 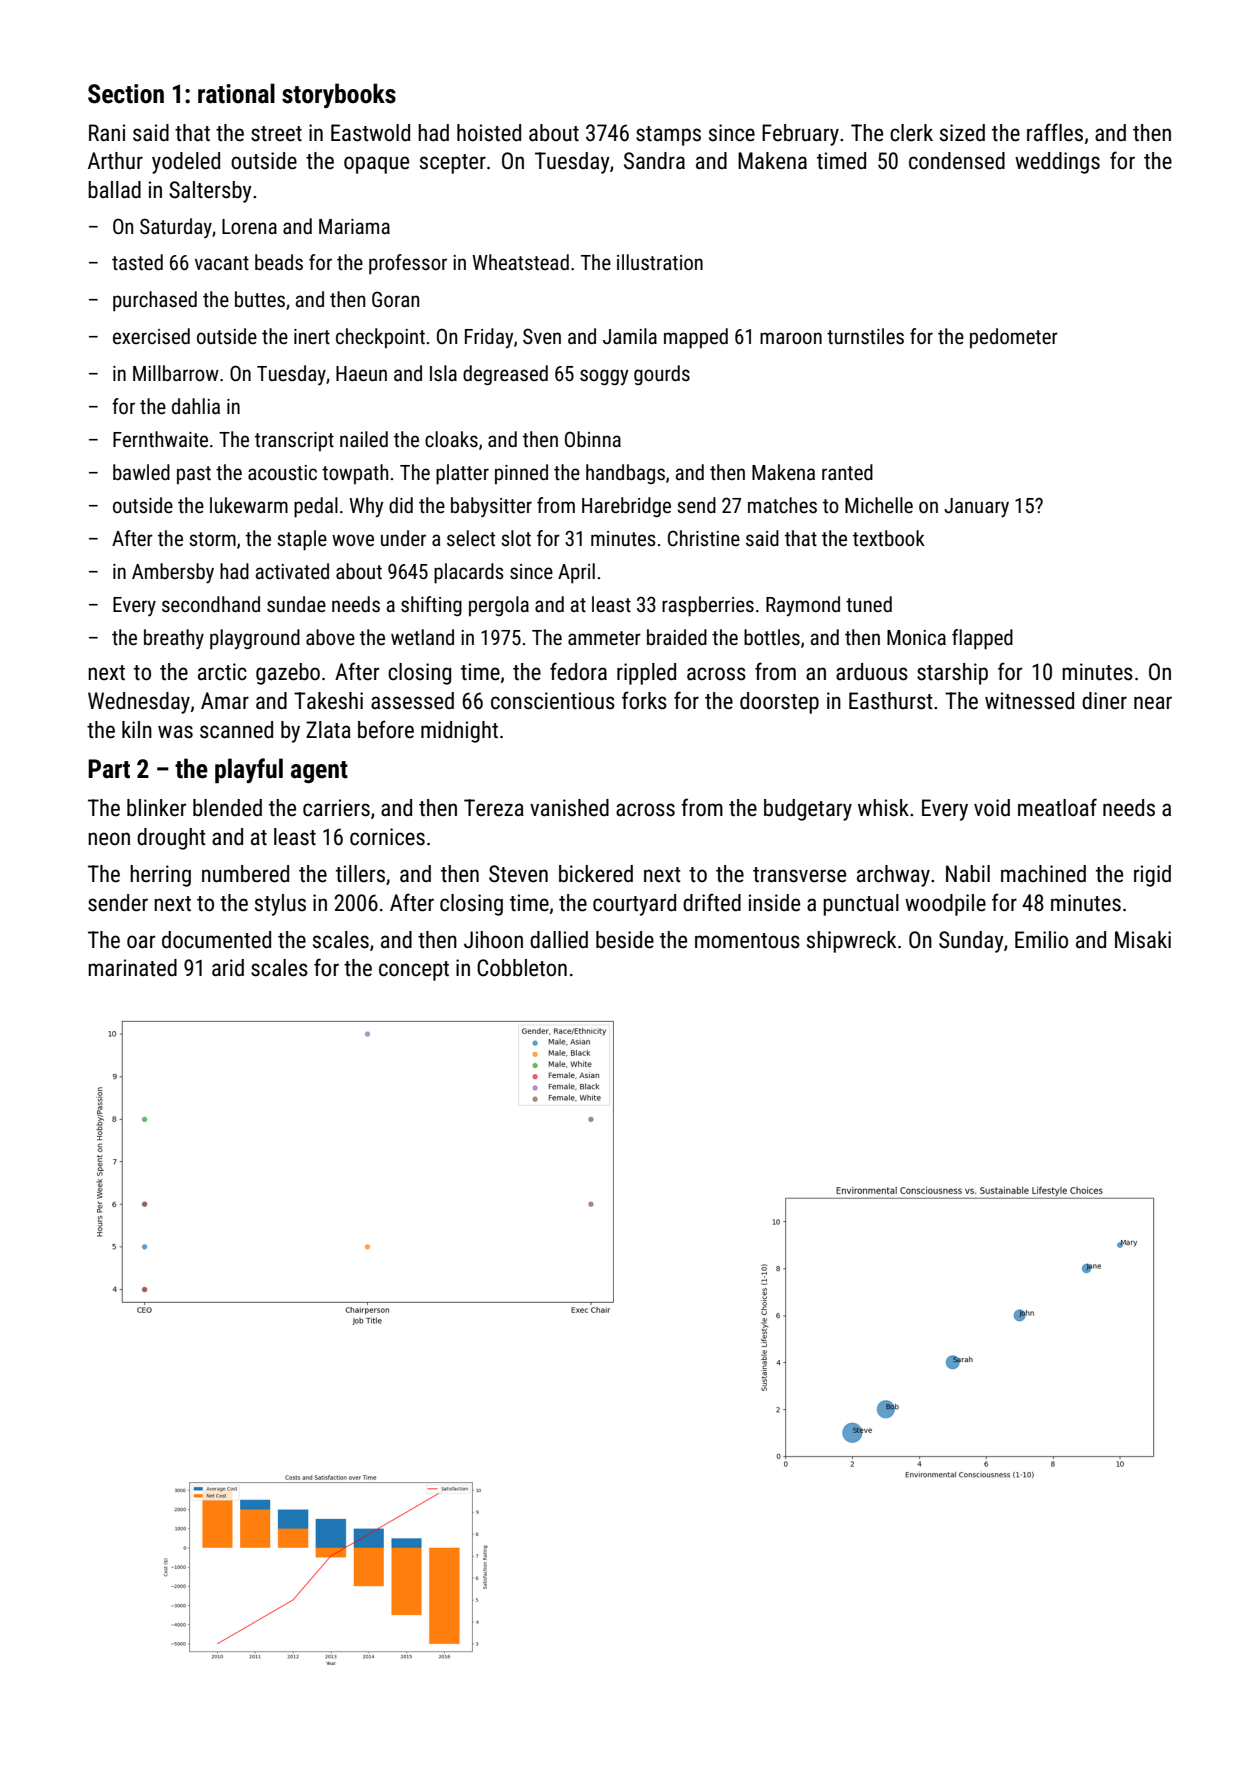 I want to click on kiln, so click(x=137, y=729).
